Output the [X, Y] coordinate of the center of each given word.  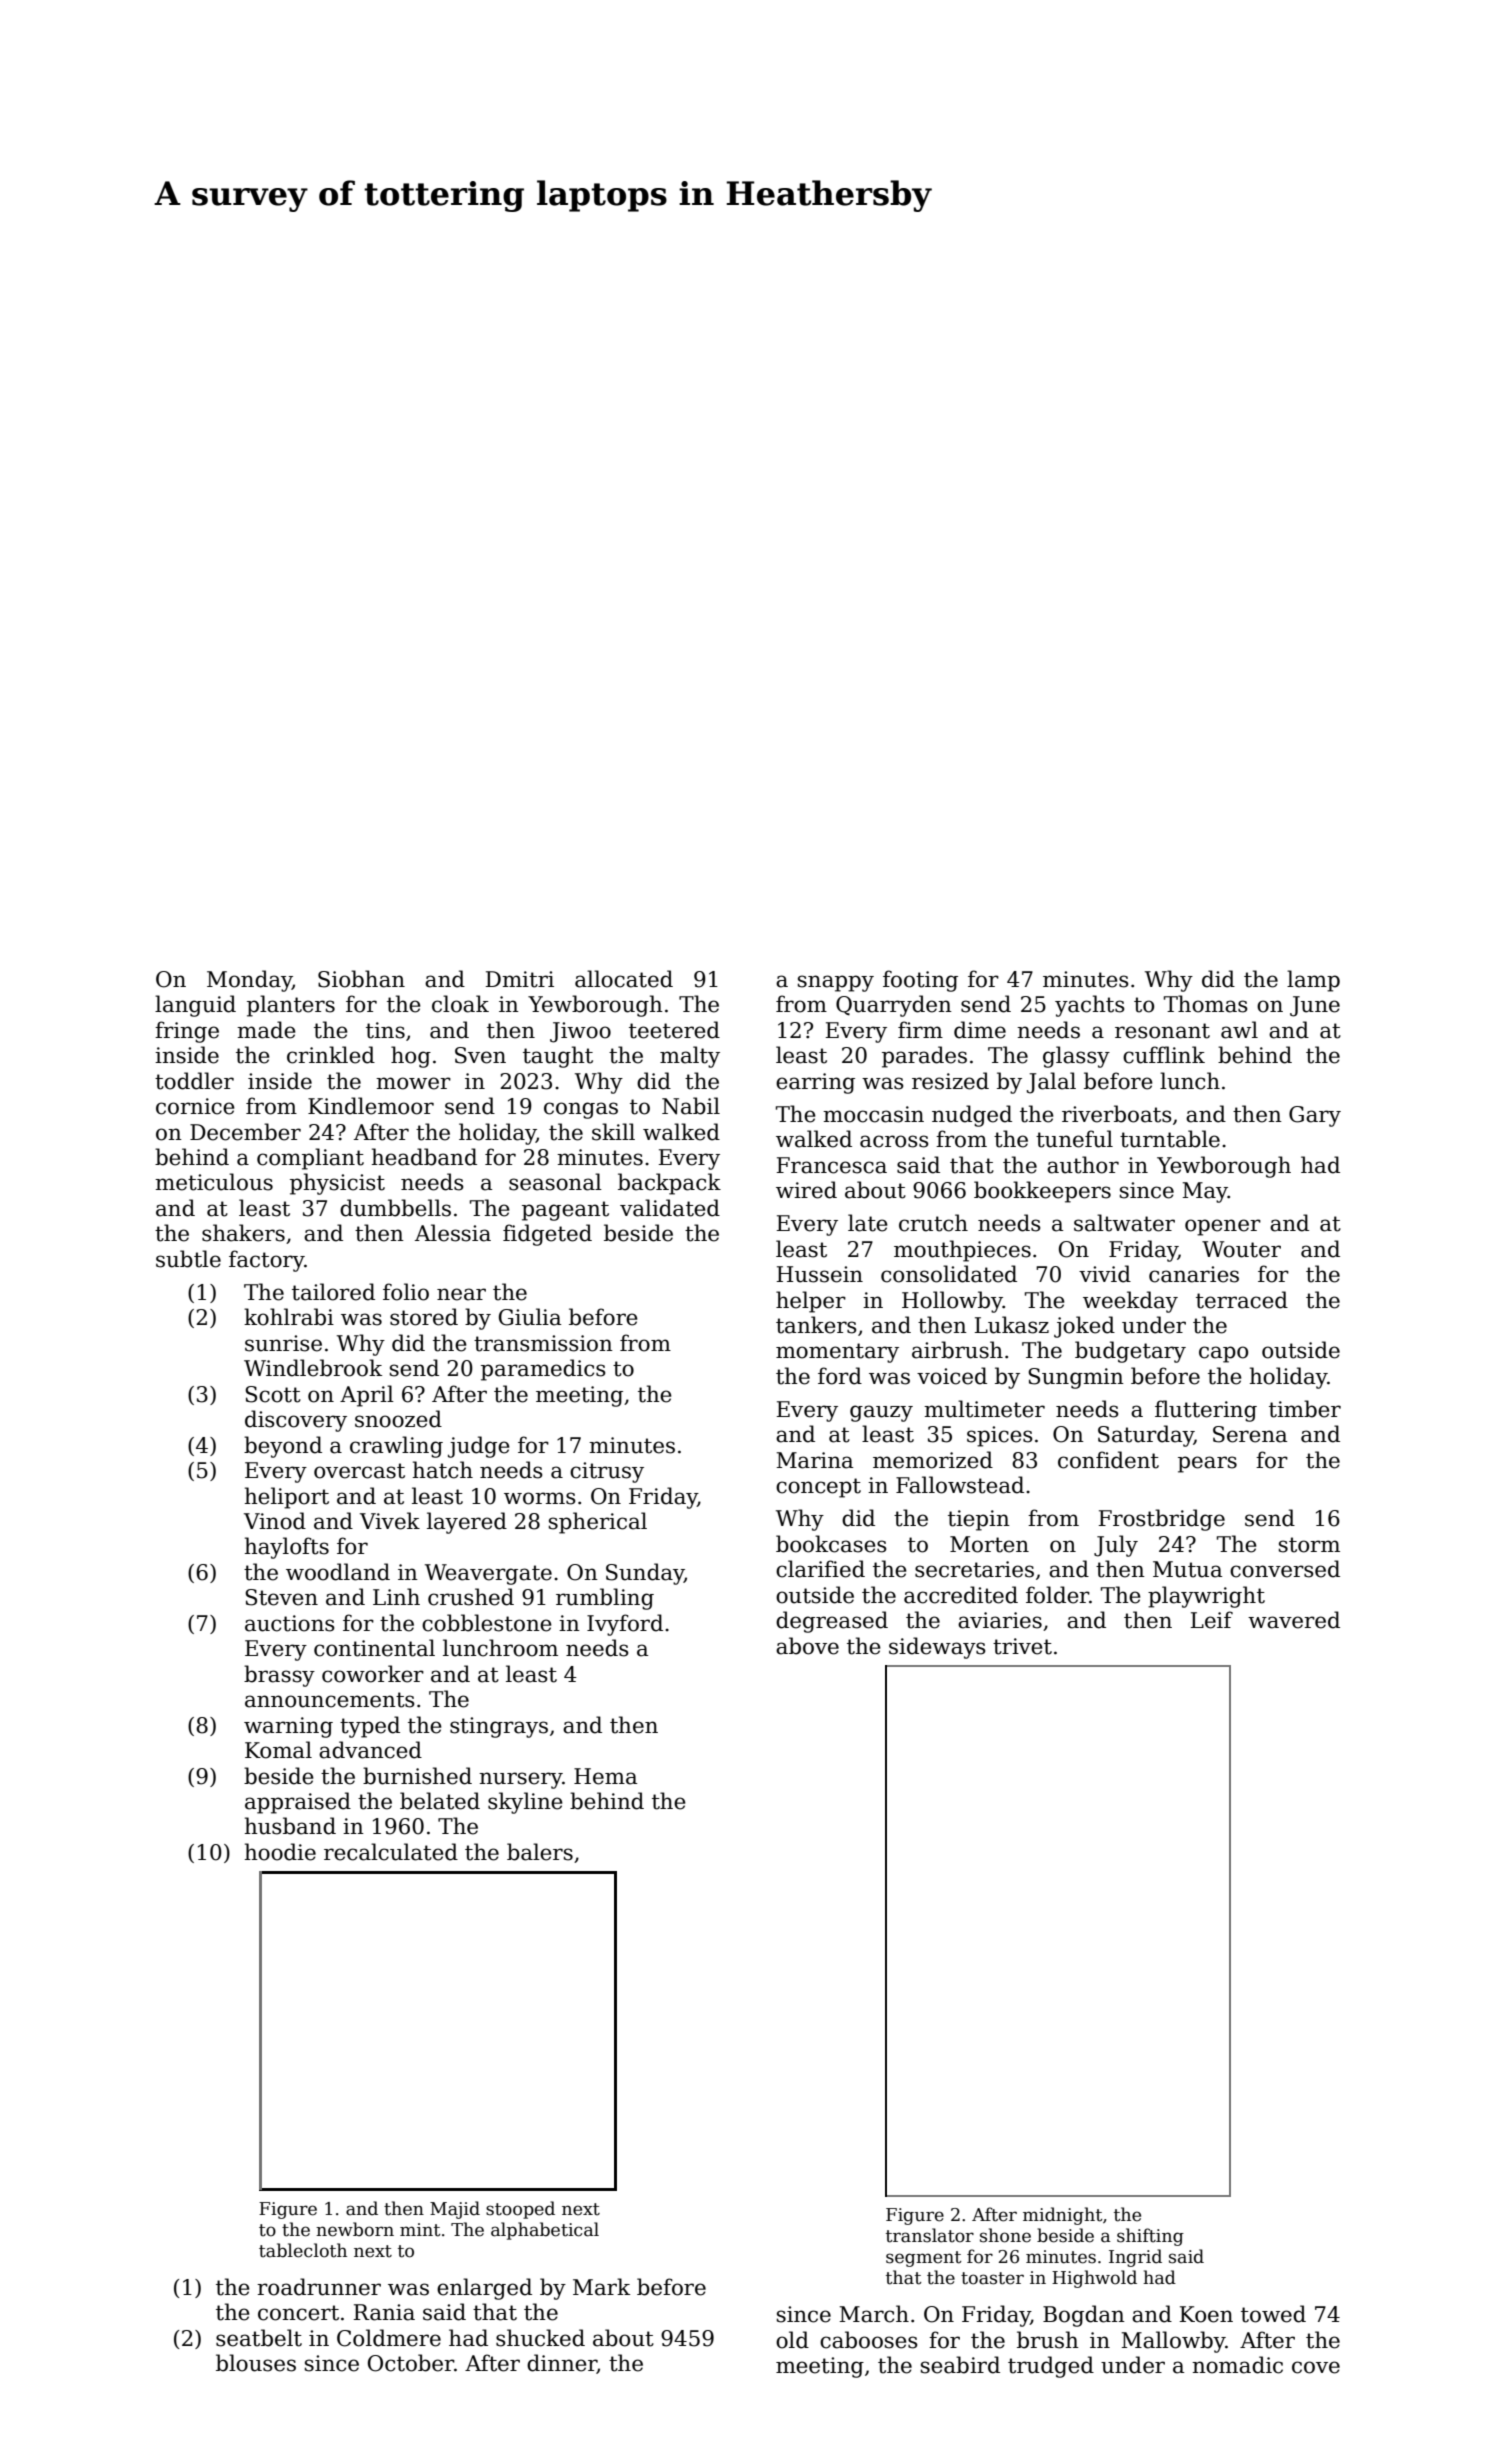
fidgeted [547, 1235]
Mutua [1187, 1569]
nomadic [1237, 2365]
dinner [562, 2364]
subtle [188, 1259]
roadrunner [319, 2287]
